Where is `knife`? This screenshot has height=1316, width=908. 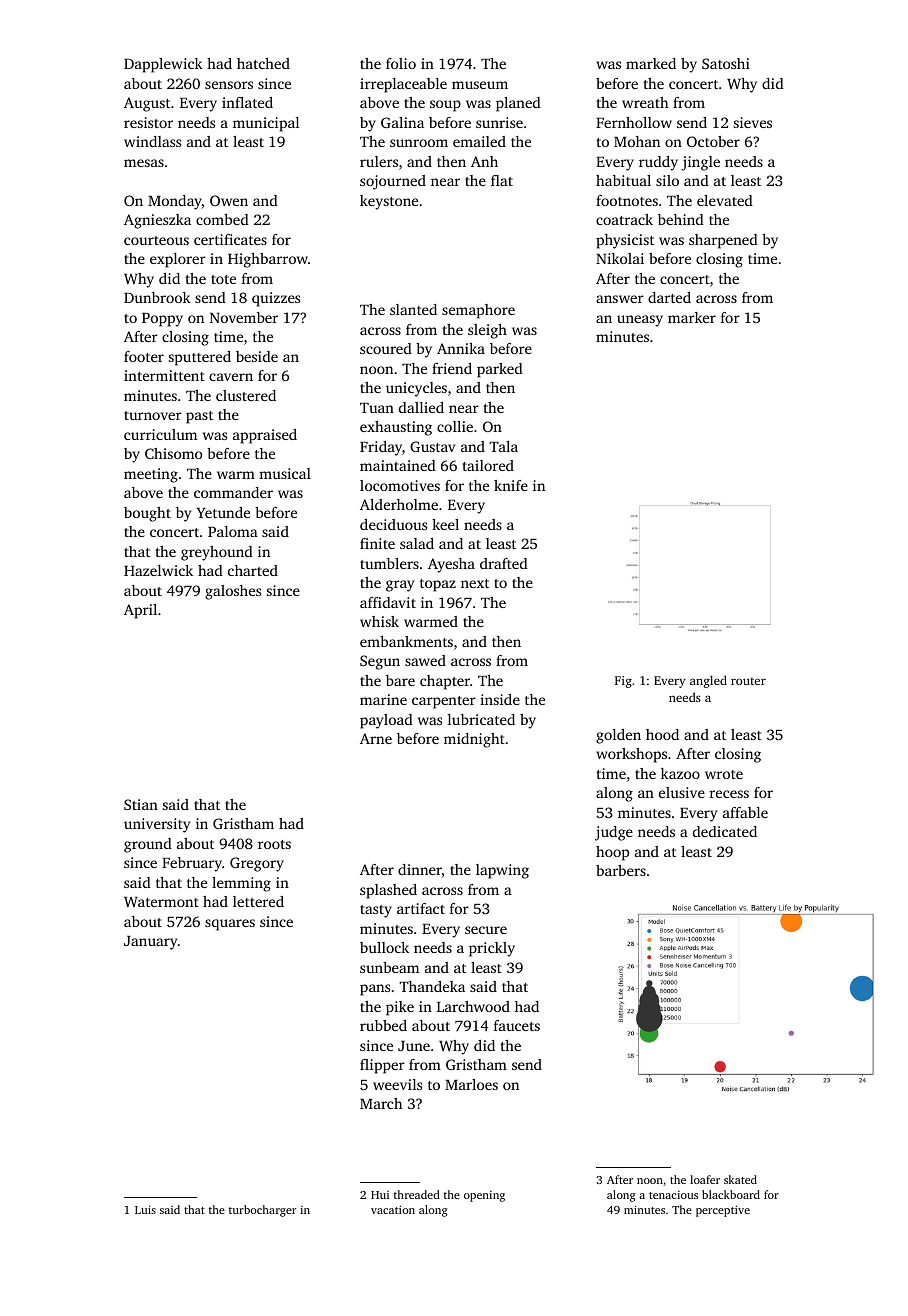
knife is located at coordinates (511, 485).
